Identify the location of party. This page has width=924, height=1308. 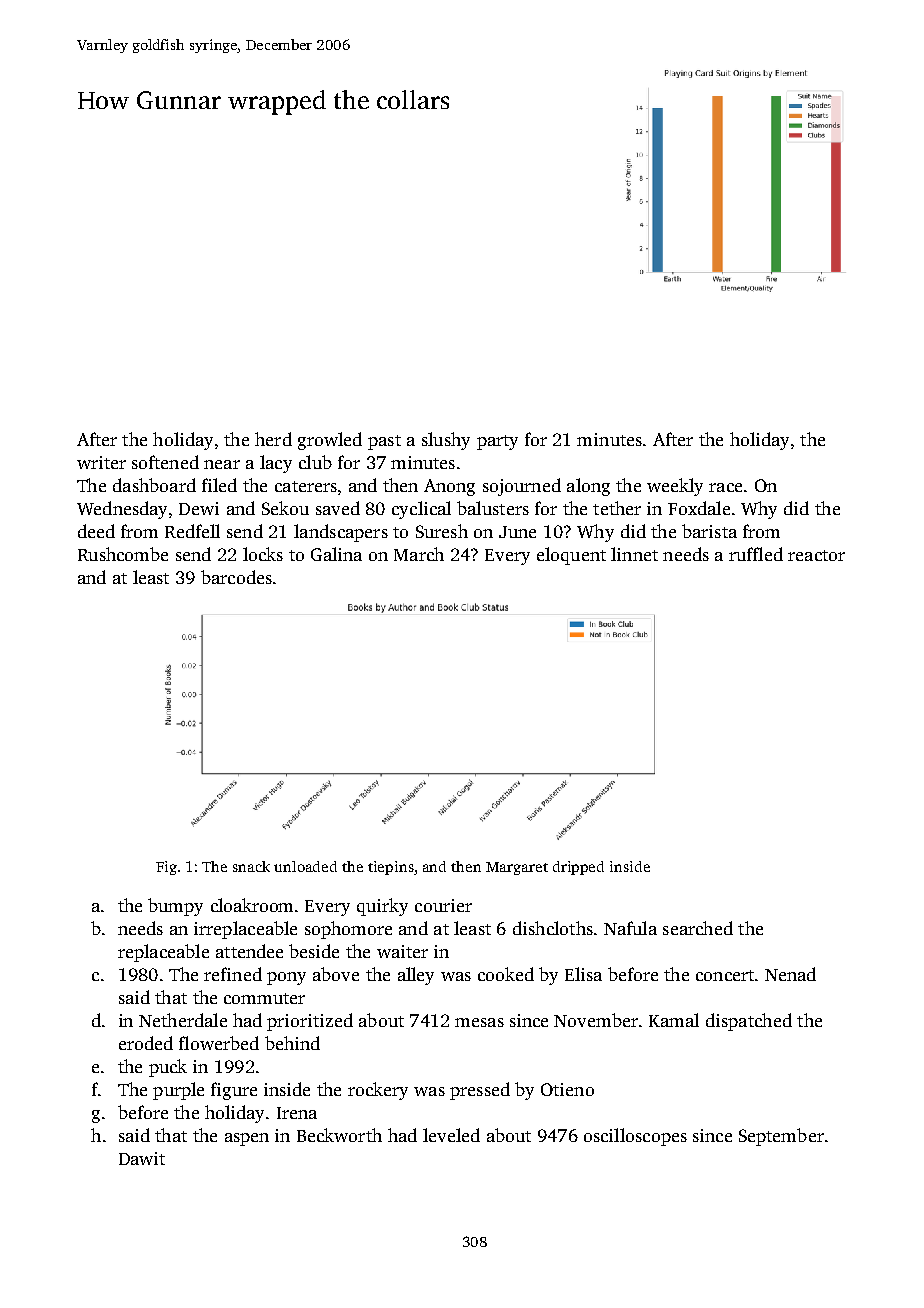
(497, 442).
